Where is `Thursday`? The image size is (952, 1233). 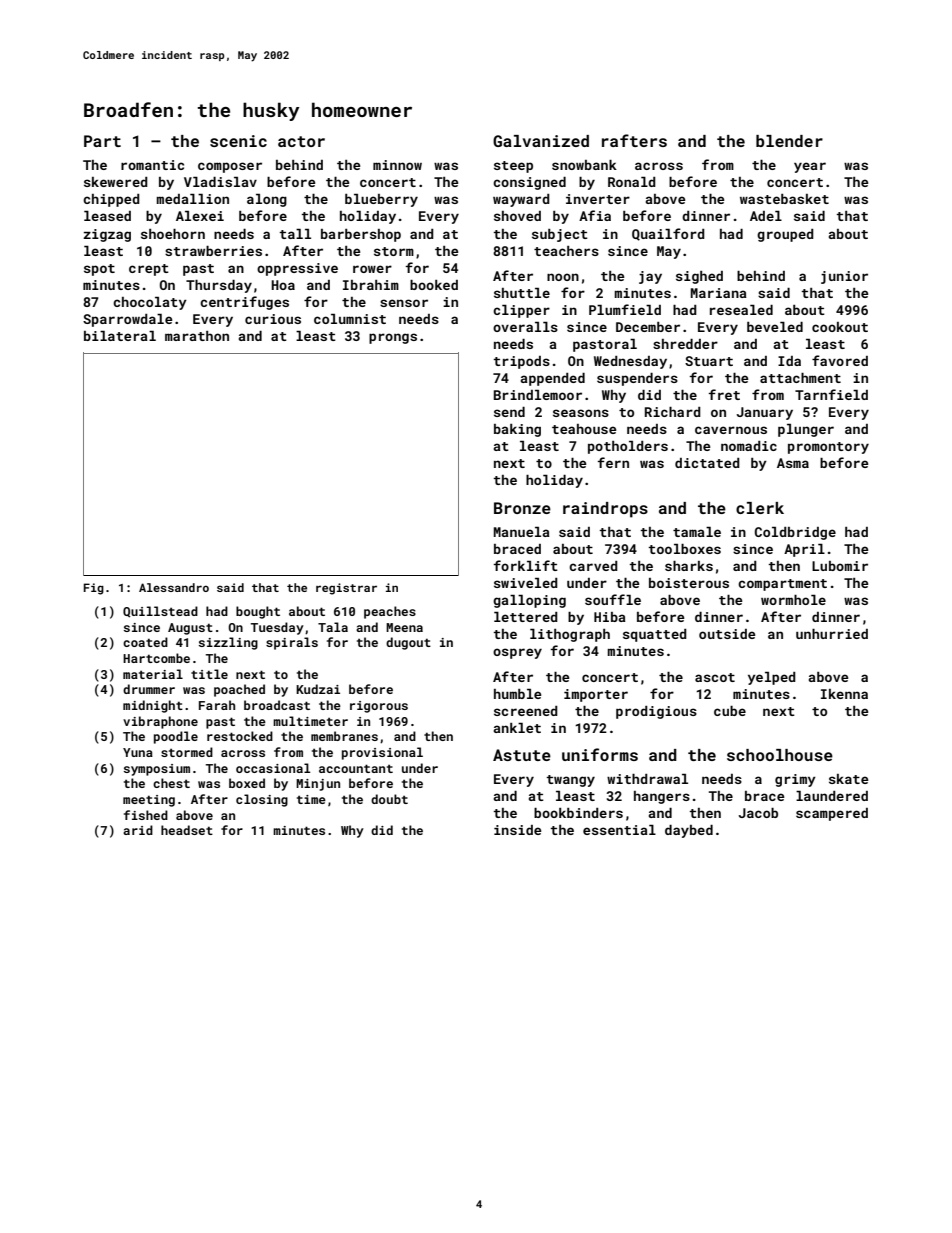
Thursday is located at coordinates (219, 286).
